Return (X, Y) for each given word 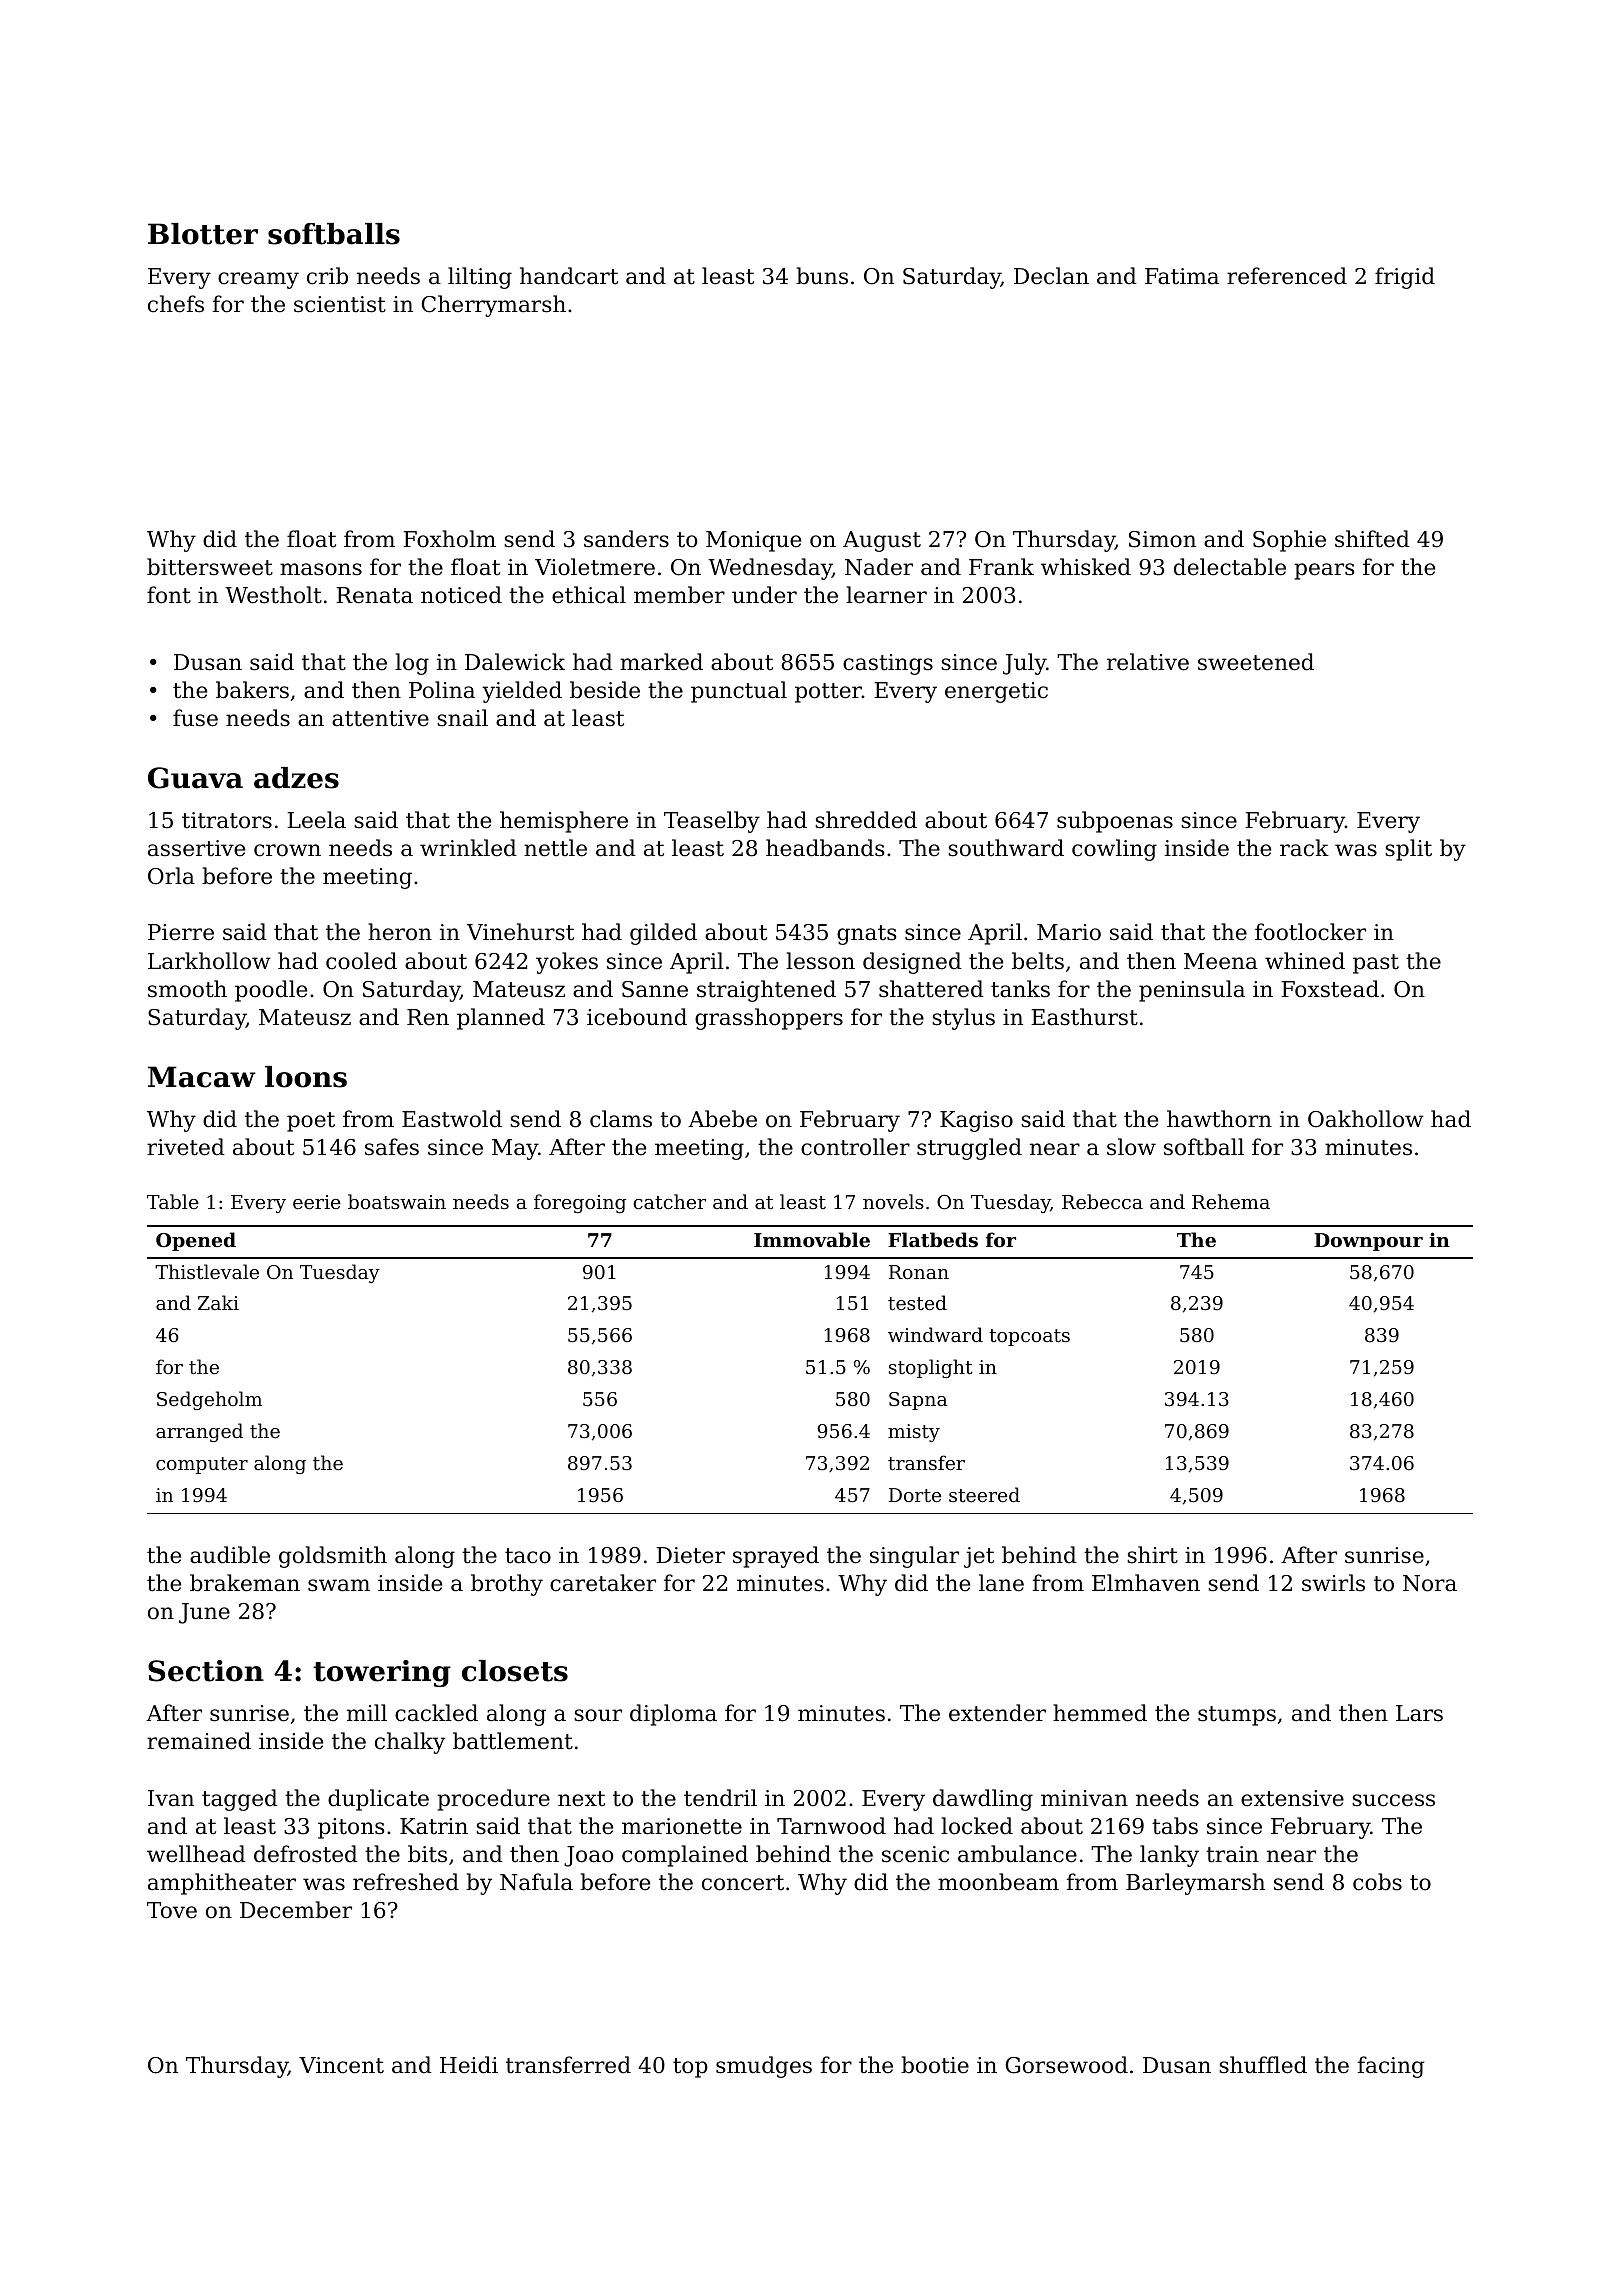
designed (912, 963)
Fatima (1182, 276)
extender (997, 1713)
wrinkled (468, 848)
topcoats (1029, 1337)
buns (822, 276)
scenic (915, 1854)
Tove (172, 1910)
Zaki (218, 1302)
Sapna (918, 1401)
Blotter (203, 234)
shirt (1152, 1555)
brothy (507, 1585)
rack (1304, 848)
